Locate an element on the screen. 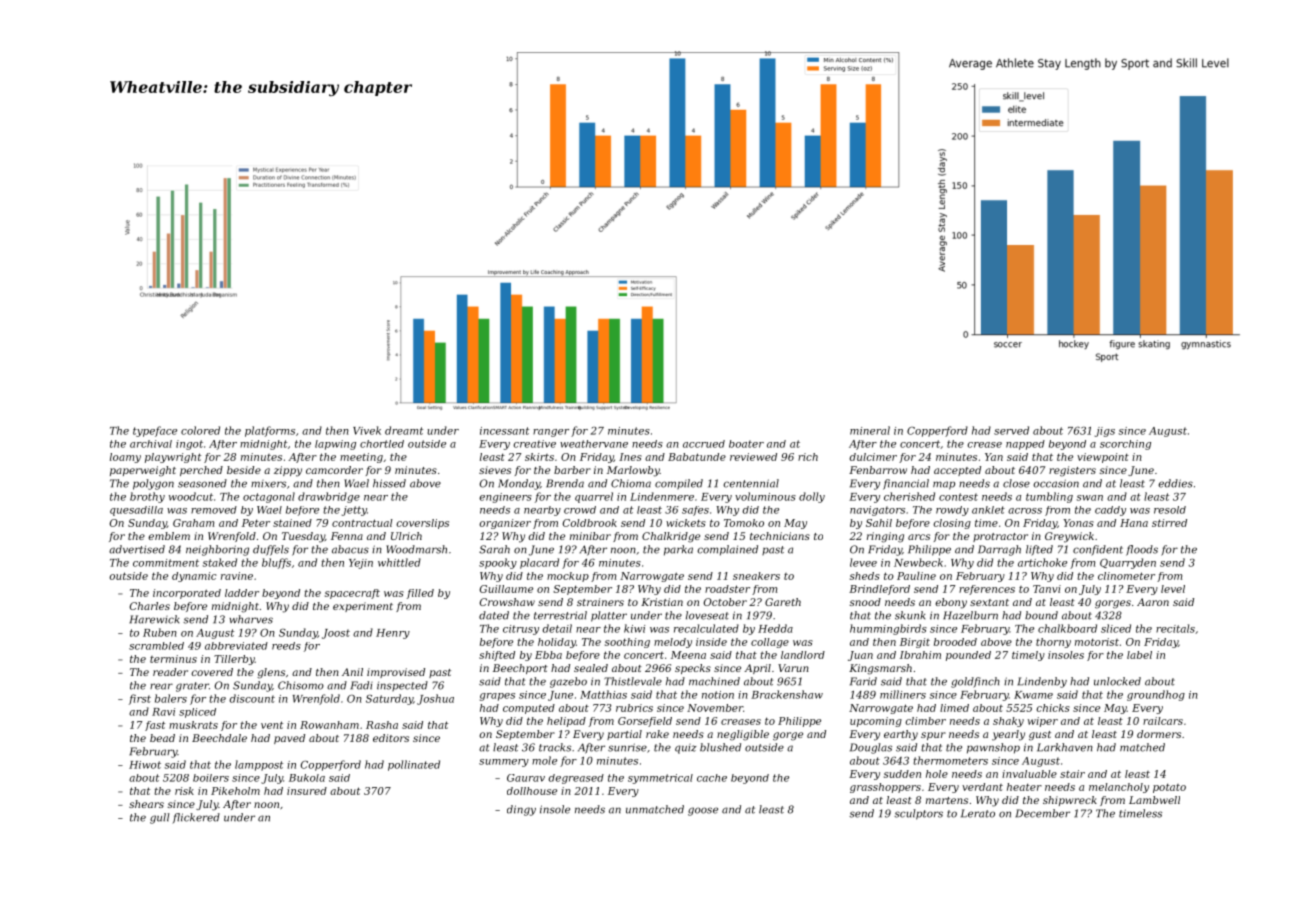  Meena is located at coordinates (688, 655).
